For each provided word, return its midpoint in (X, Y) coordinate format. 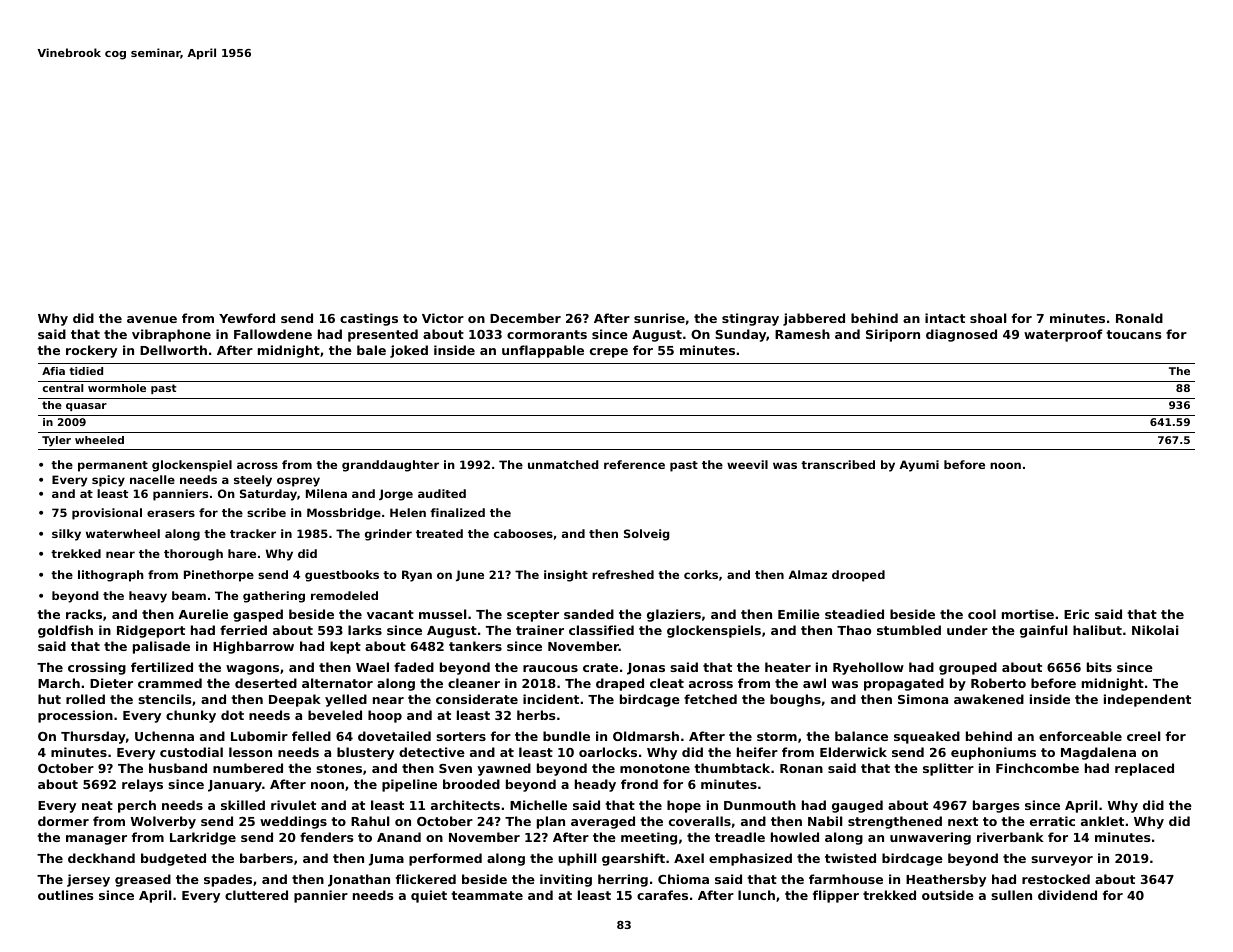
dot (232, 715)
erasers (171, 513)
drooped (858, 576)
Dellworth (173, 350)
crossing (97, 668)
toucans (1133, 334)
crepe (609, 353)
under (967, 630)
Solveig (647, 535)
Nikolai (1155, 630)
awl (814, 683)
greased (143, 880)
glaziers (674, 615)
